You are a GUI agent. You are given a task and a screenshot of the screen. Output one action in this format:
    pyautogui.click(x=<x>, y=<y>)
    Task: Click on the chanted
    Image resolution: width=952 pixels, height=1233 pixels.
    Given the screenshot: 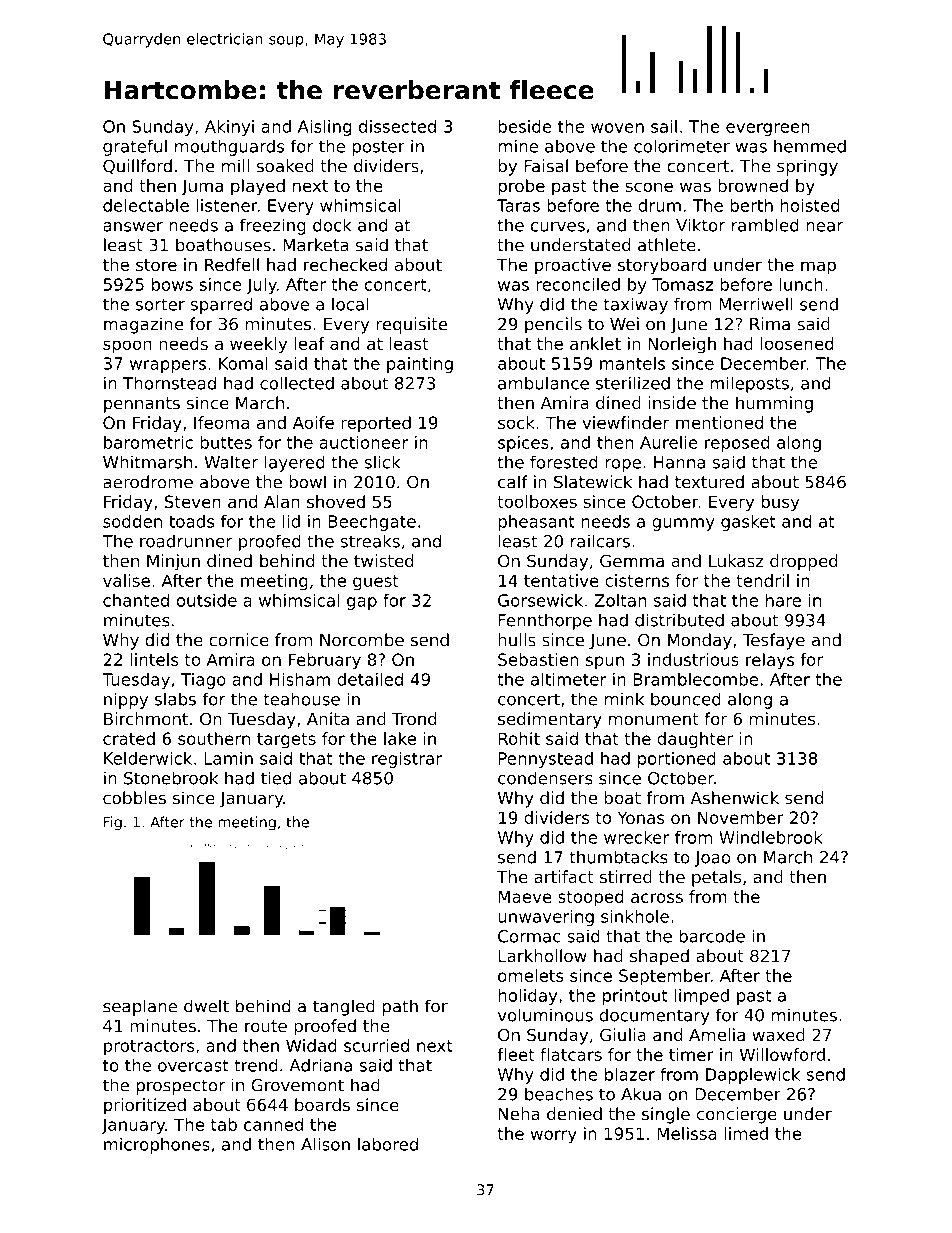 What is the action you would take?
    pyautogui.click(x=136, y=600)
